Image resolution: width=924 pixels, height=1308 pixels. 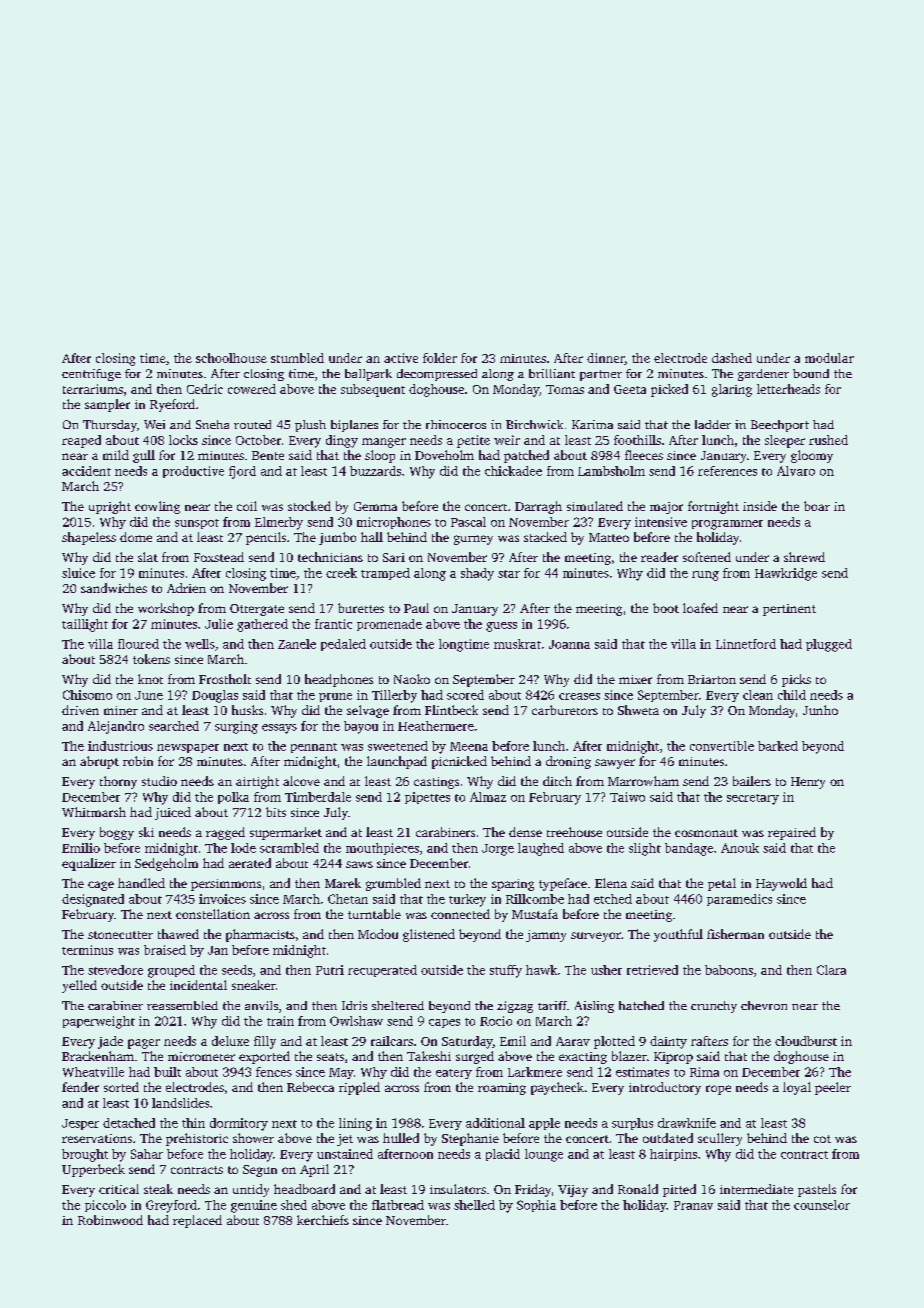 What do you see at coordinates (746, 644) in the page?
I see `Linnetford` at bounding box center [746, 644].
